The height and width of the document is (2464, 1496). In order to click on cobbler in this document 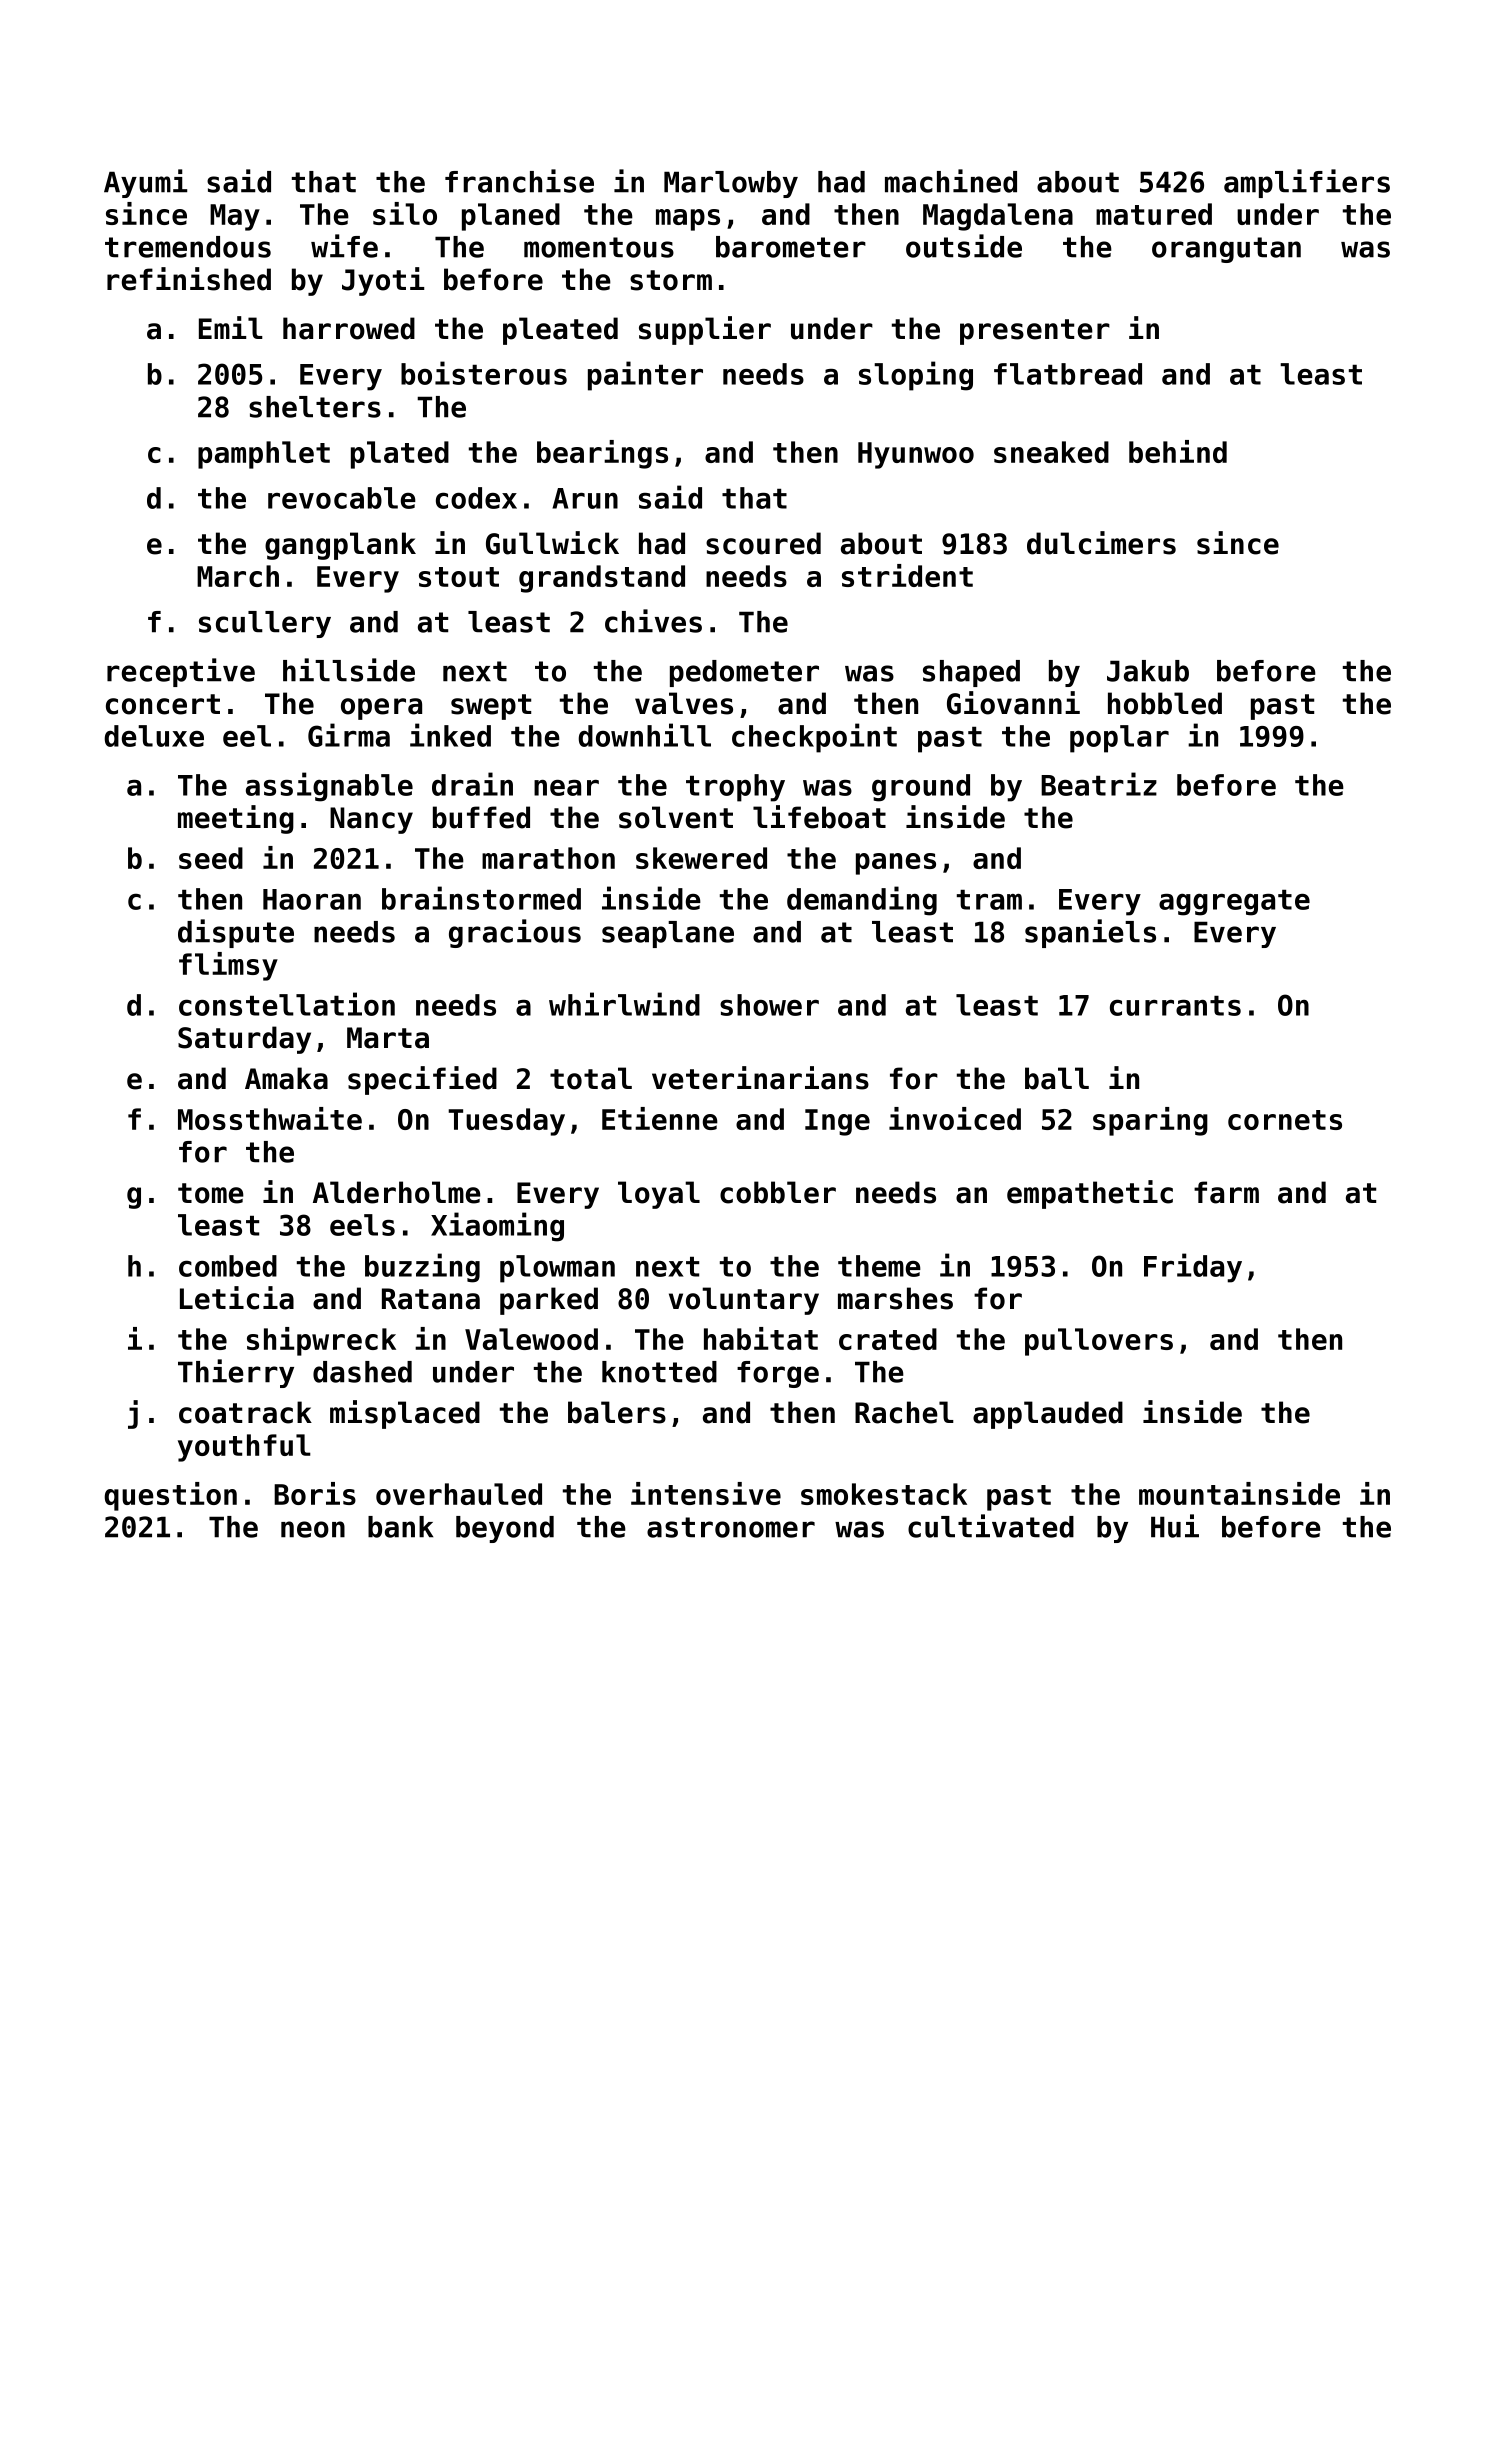, I will do `click(778, 1192)`.
